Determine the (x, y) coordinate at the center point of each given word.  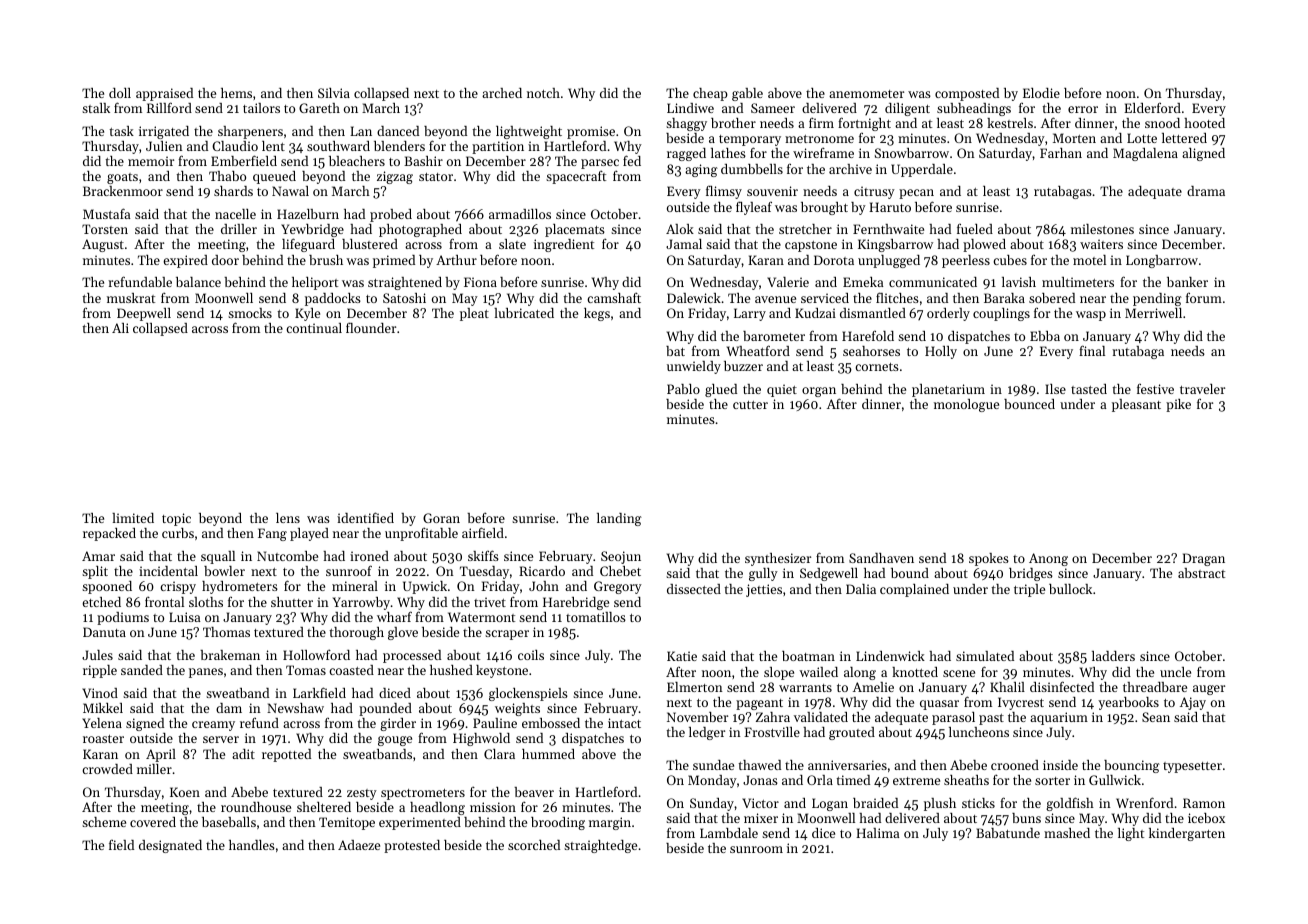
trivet (490, 602)
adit (243, 754)
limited (133, 518)
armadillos (520, 214)
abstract (1201, 573)
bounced (1029, 404)
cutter (750, 405)
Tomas (306, 670)
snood (1162, 123)
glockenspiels (528, 694)
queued (274, 177)
